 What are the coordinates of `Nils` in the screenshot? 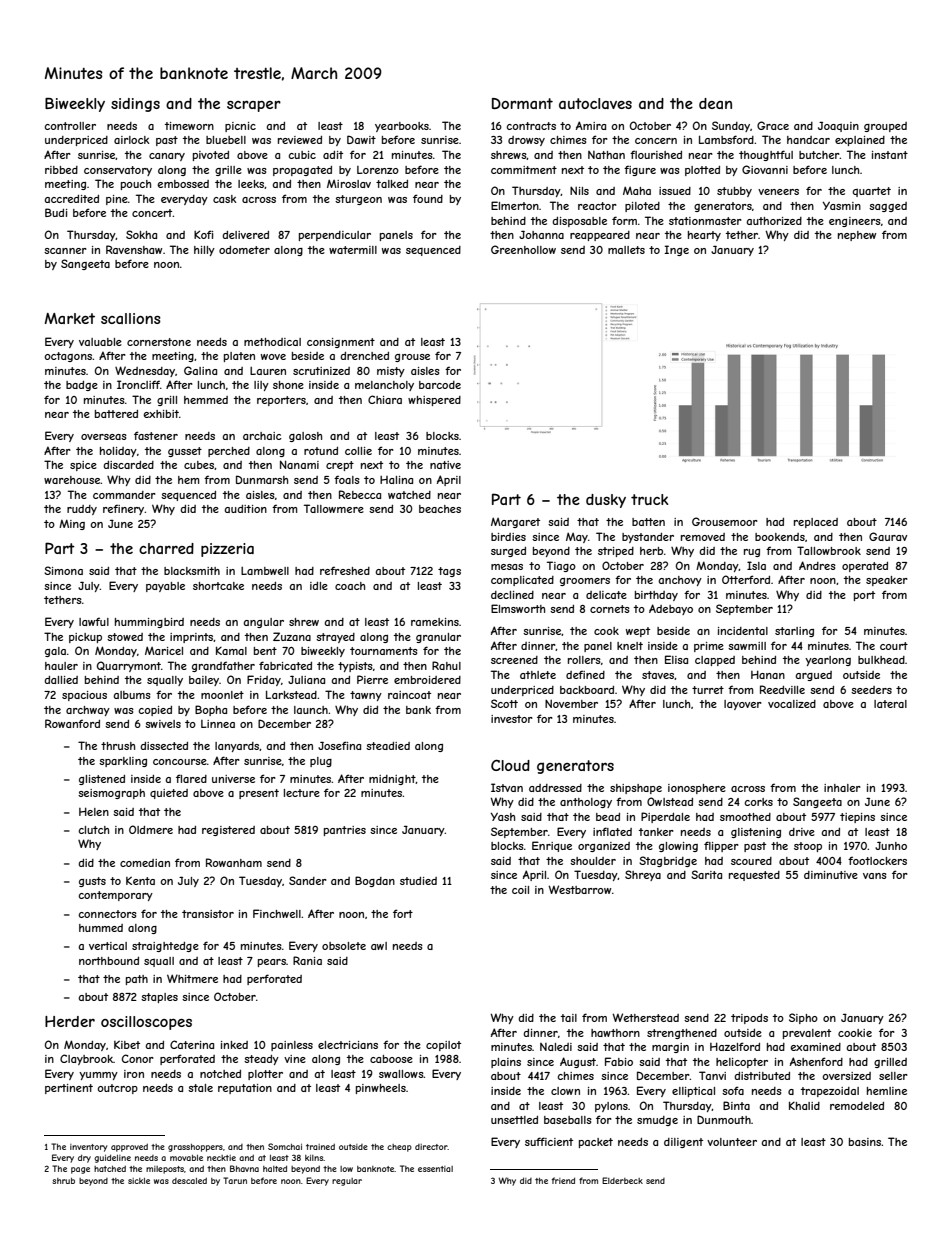 It's located at (579, 191).
